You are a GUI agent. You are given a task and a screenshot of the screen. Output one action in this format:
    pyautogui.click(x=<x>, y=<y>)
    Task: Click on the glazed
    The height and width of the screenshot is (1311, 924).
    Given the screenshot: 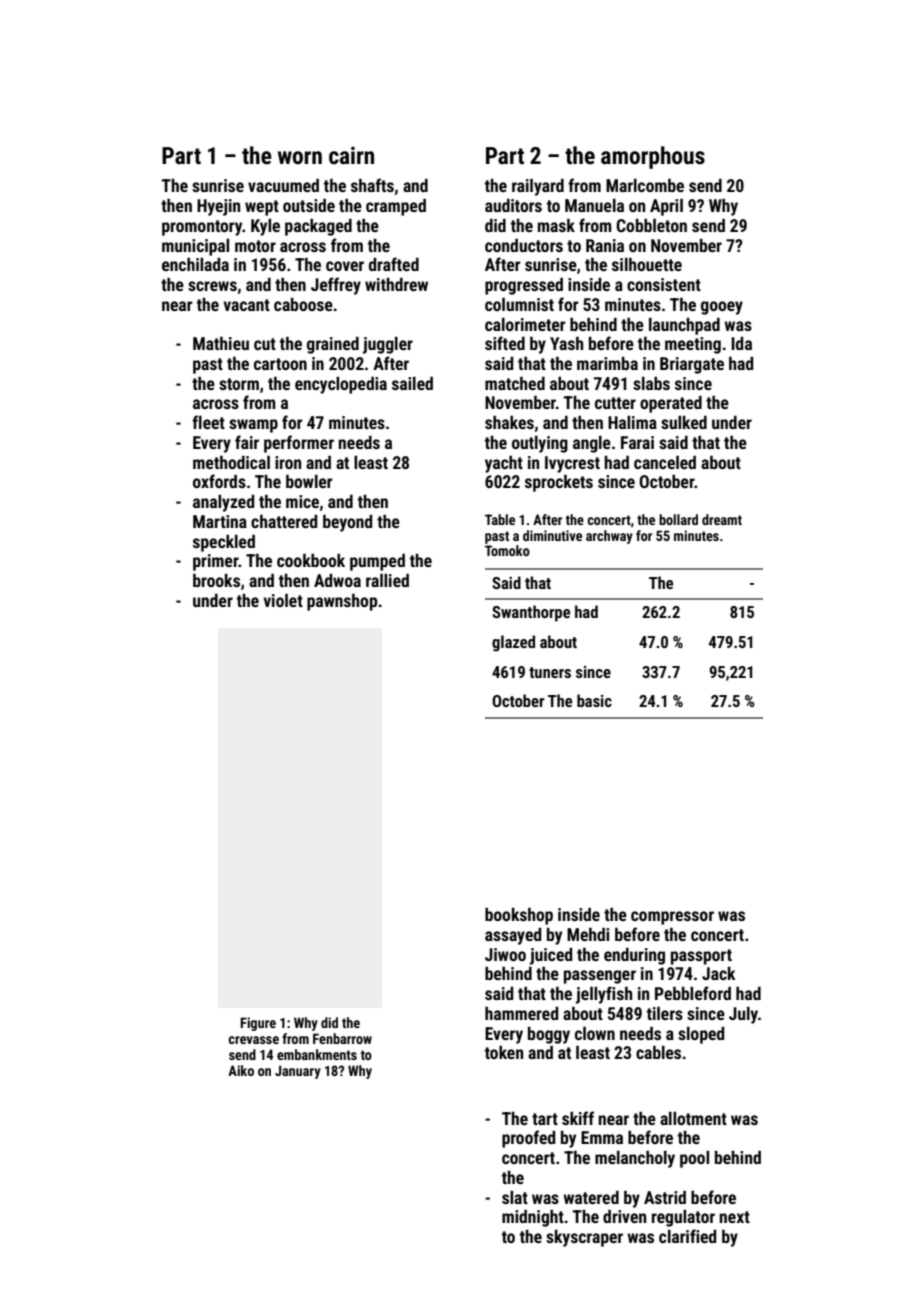 What is the action you would take?
    pyautogui.click(x=513, y=643)
